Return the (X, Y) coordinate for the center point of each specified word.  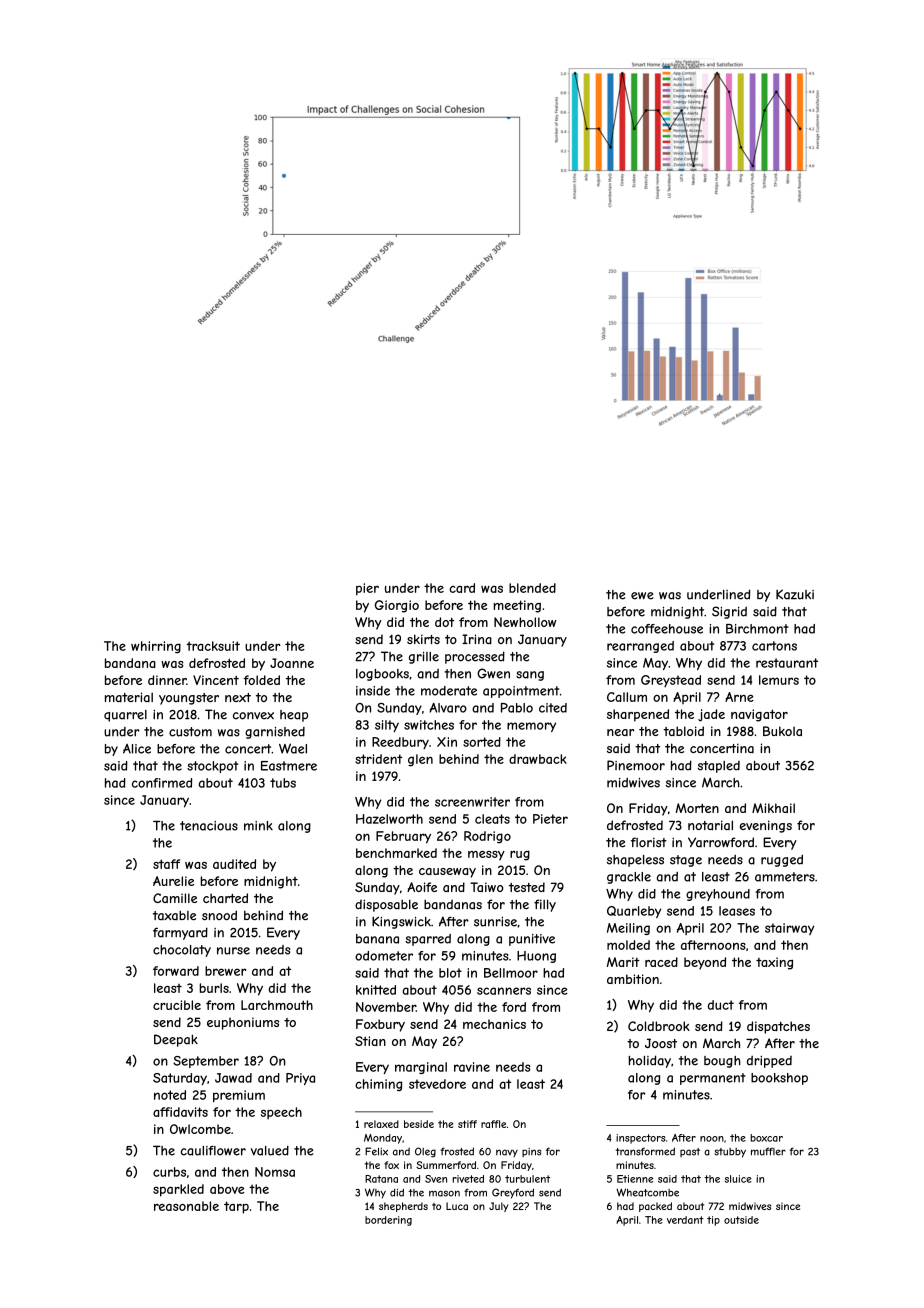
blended (532, 588)
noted (170, 1095)
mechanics (494, 1024)
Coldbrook (659, 1026)
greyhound (718, 895)
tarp (236, 1207)
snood (219, 915)
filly (545, 905)
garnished (275, 733)
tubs (283, 783)
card (462, 588)
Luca (457, 1206)
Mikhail (773, 808)
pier (367, 589)
